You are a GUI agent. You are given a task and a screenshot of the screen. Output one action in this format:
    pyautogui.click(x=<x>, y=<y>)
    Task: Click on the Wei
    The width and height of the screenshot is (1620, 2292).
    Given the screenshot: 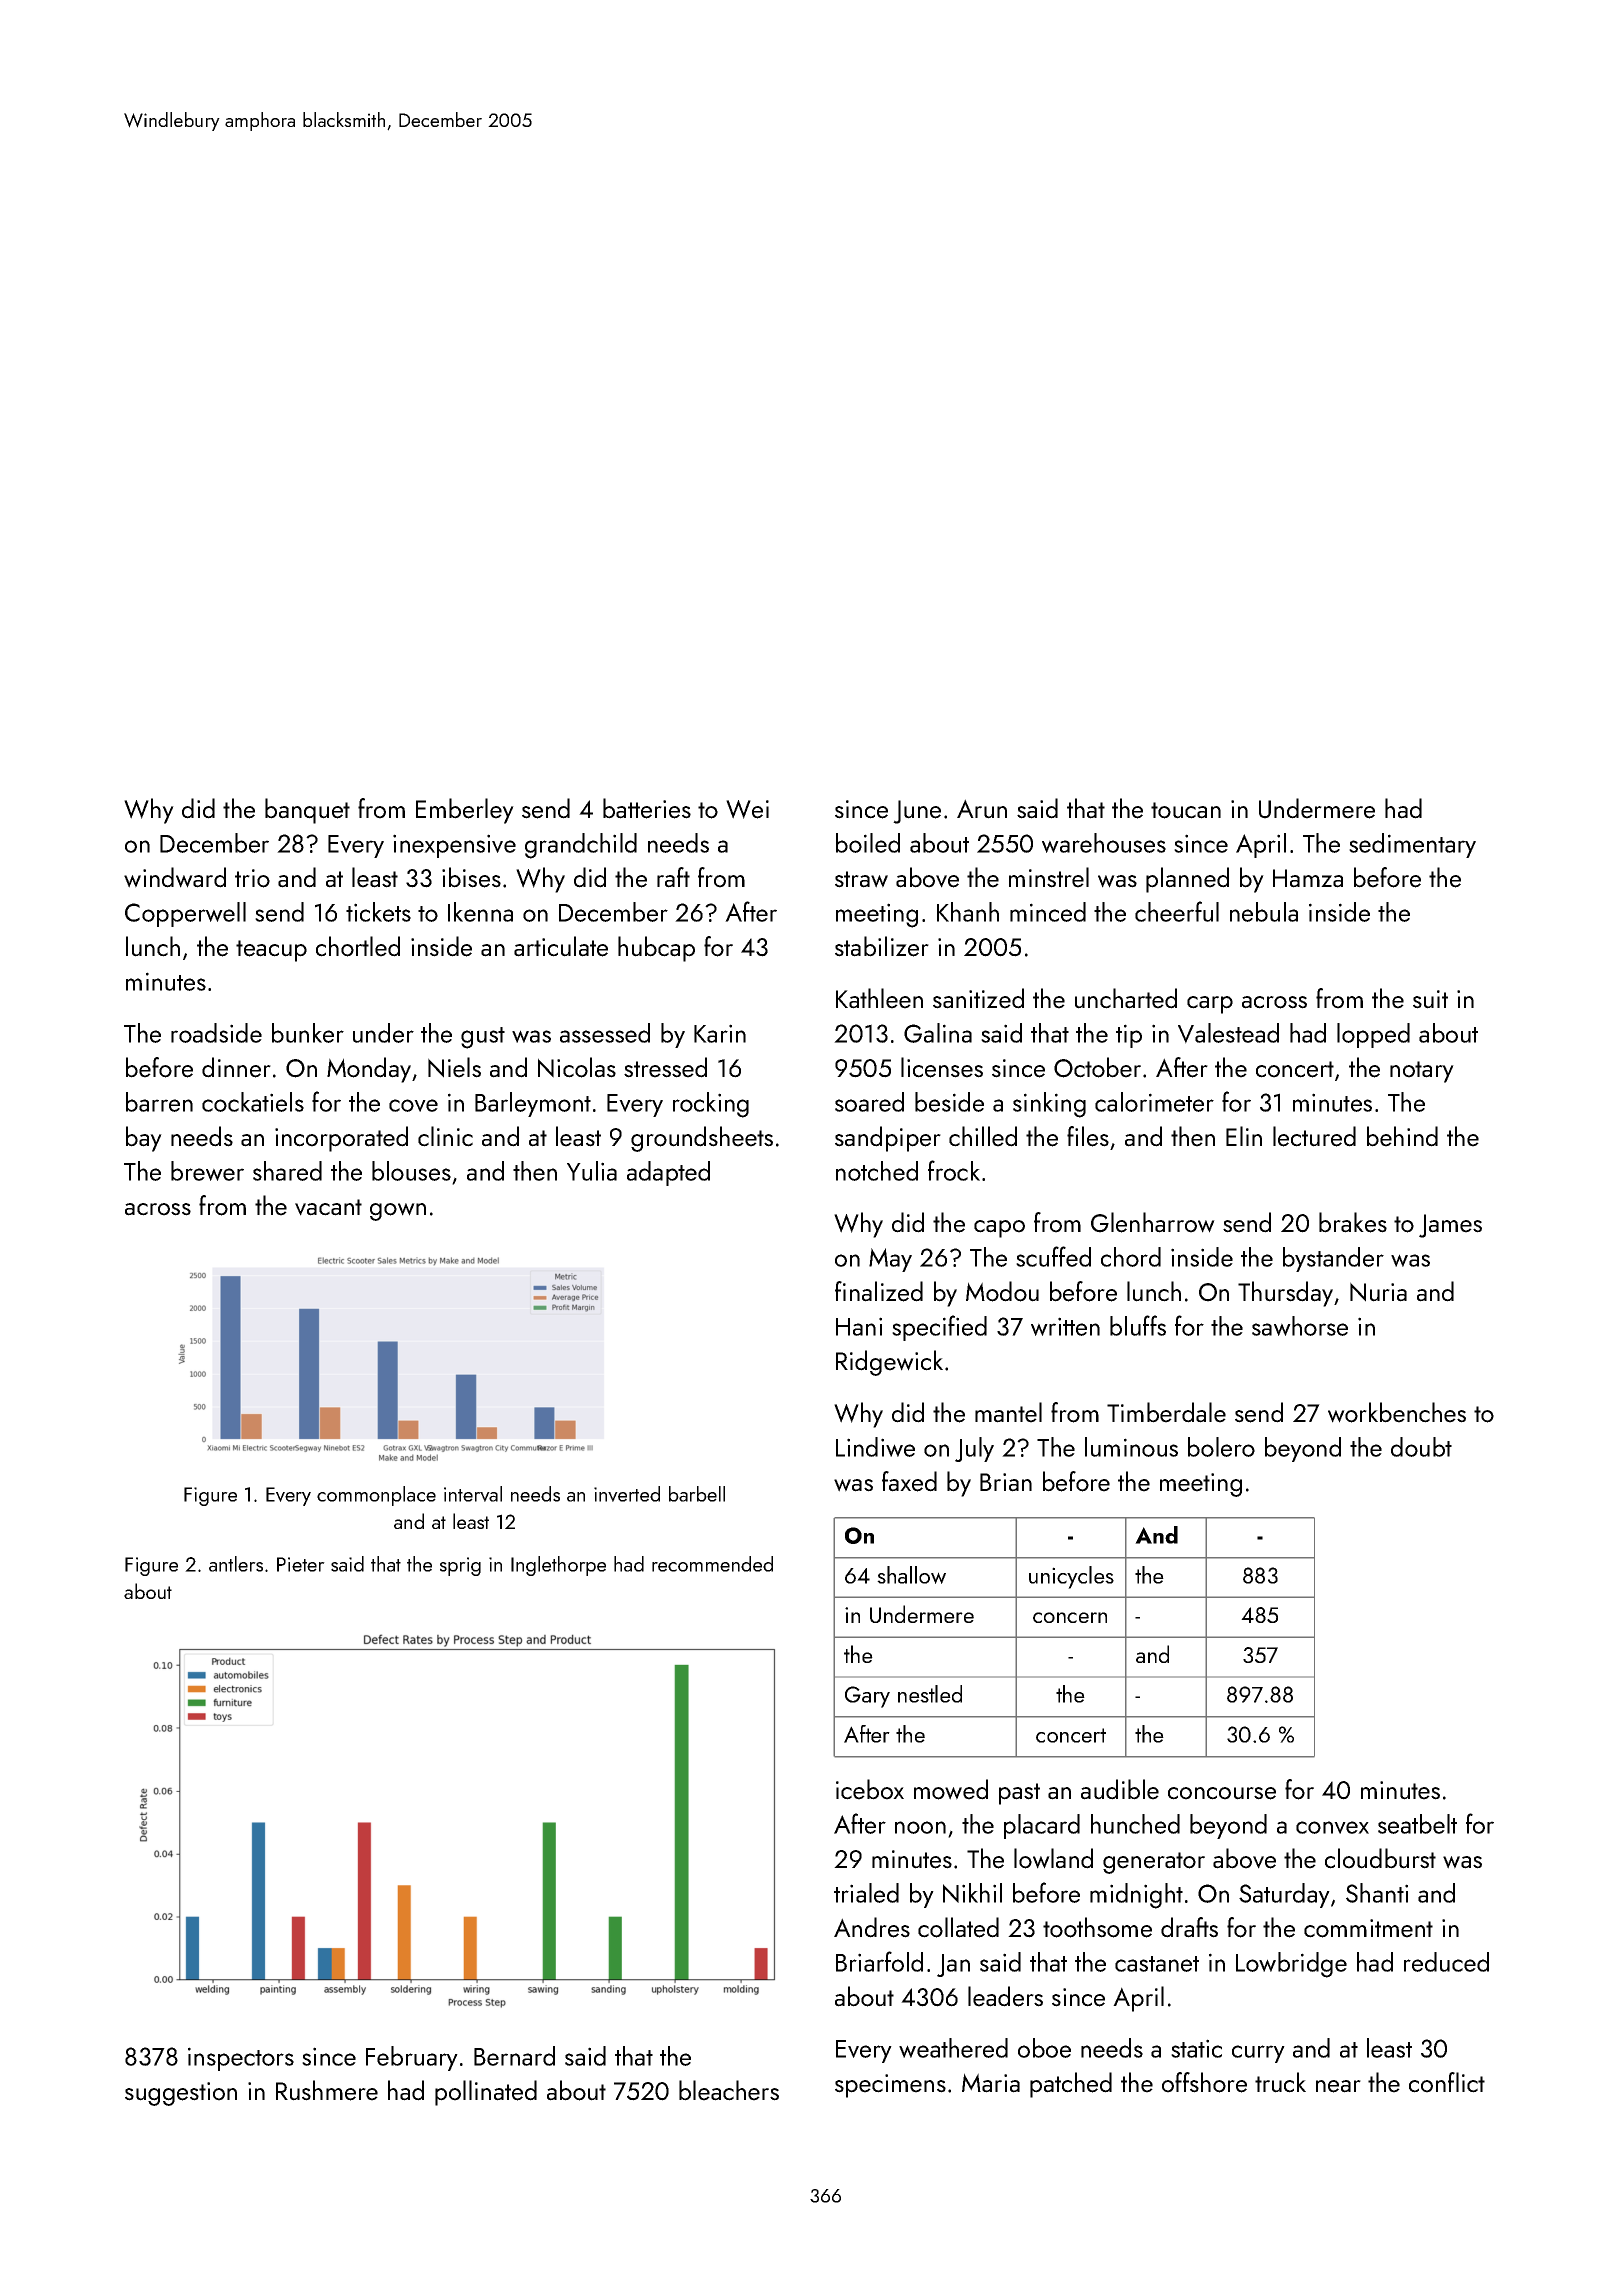 What is the action you would take?
    pyautogui.click(x=747, y=809)
